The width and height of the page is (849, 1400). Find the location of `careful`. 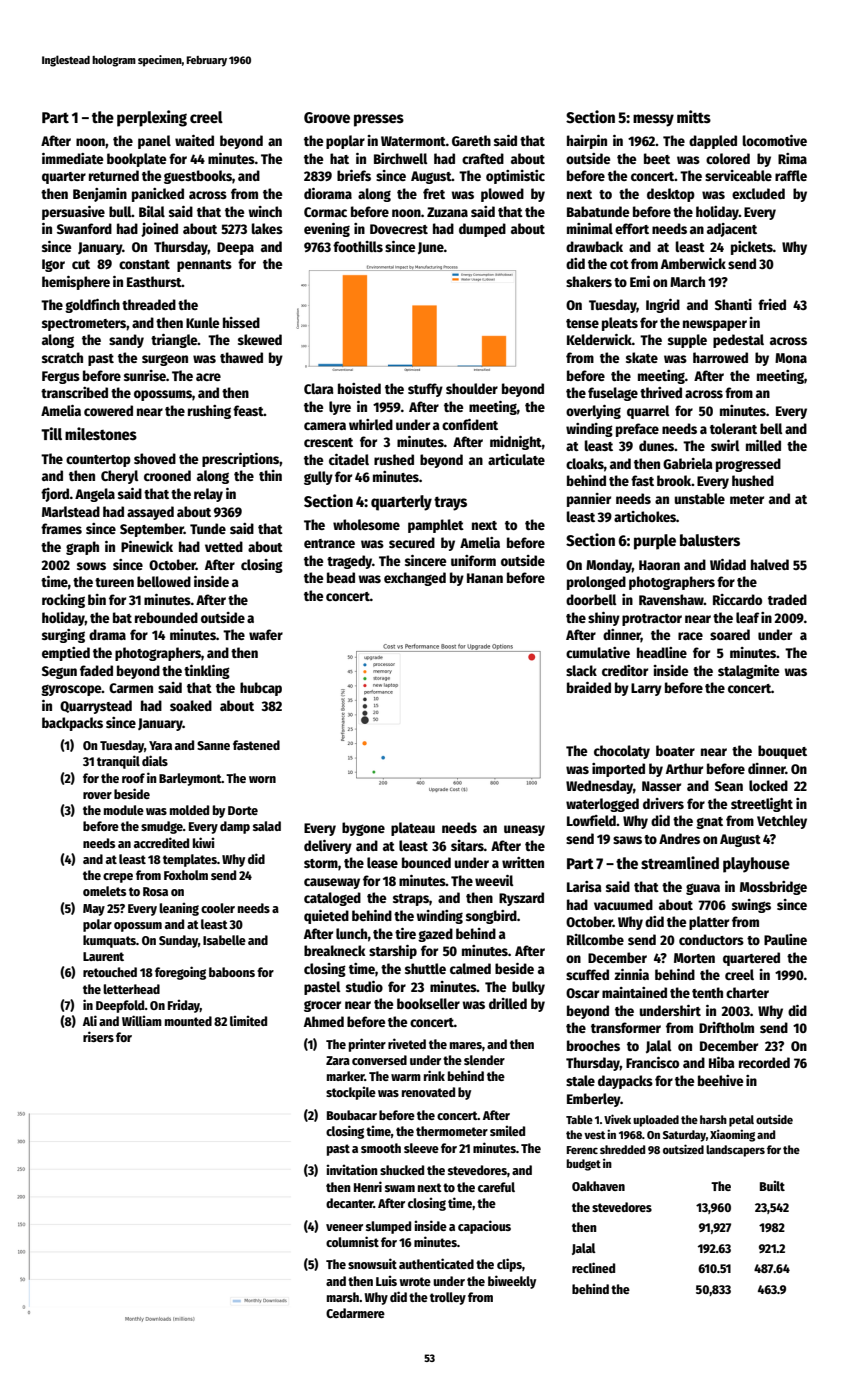

careful is located at coordinates (496, 1187).
